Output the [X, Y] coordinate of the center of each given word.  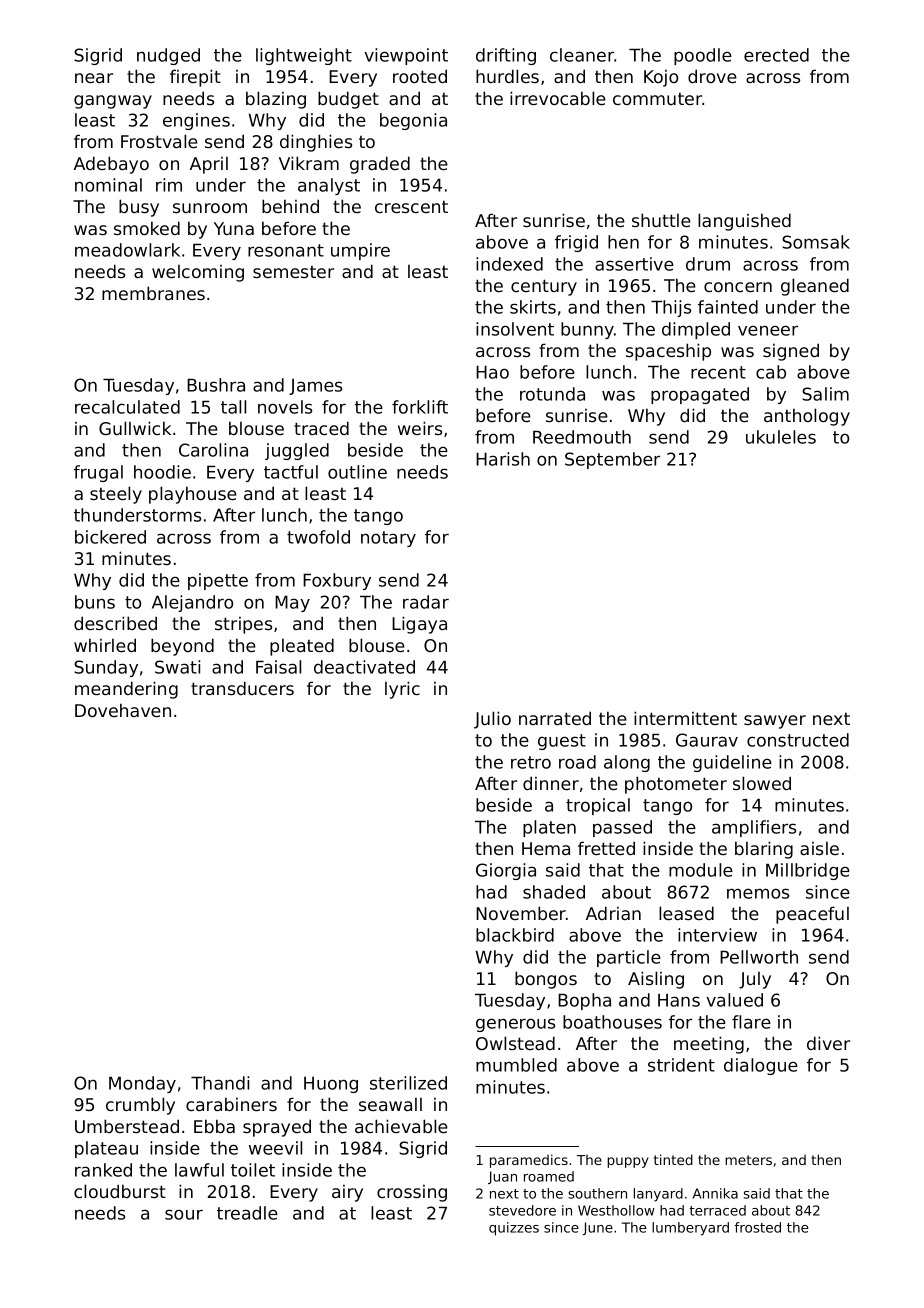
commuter [657, 99]
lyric [402, 690]
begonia [413, 121]
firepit [195, 78]
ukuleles [781, 437]
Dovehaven [123, 710]
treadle [247, 1213]
